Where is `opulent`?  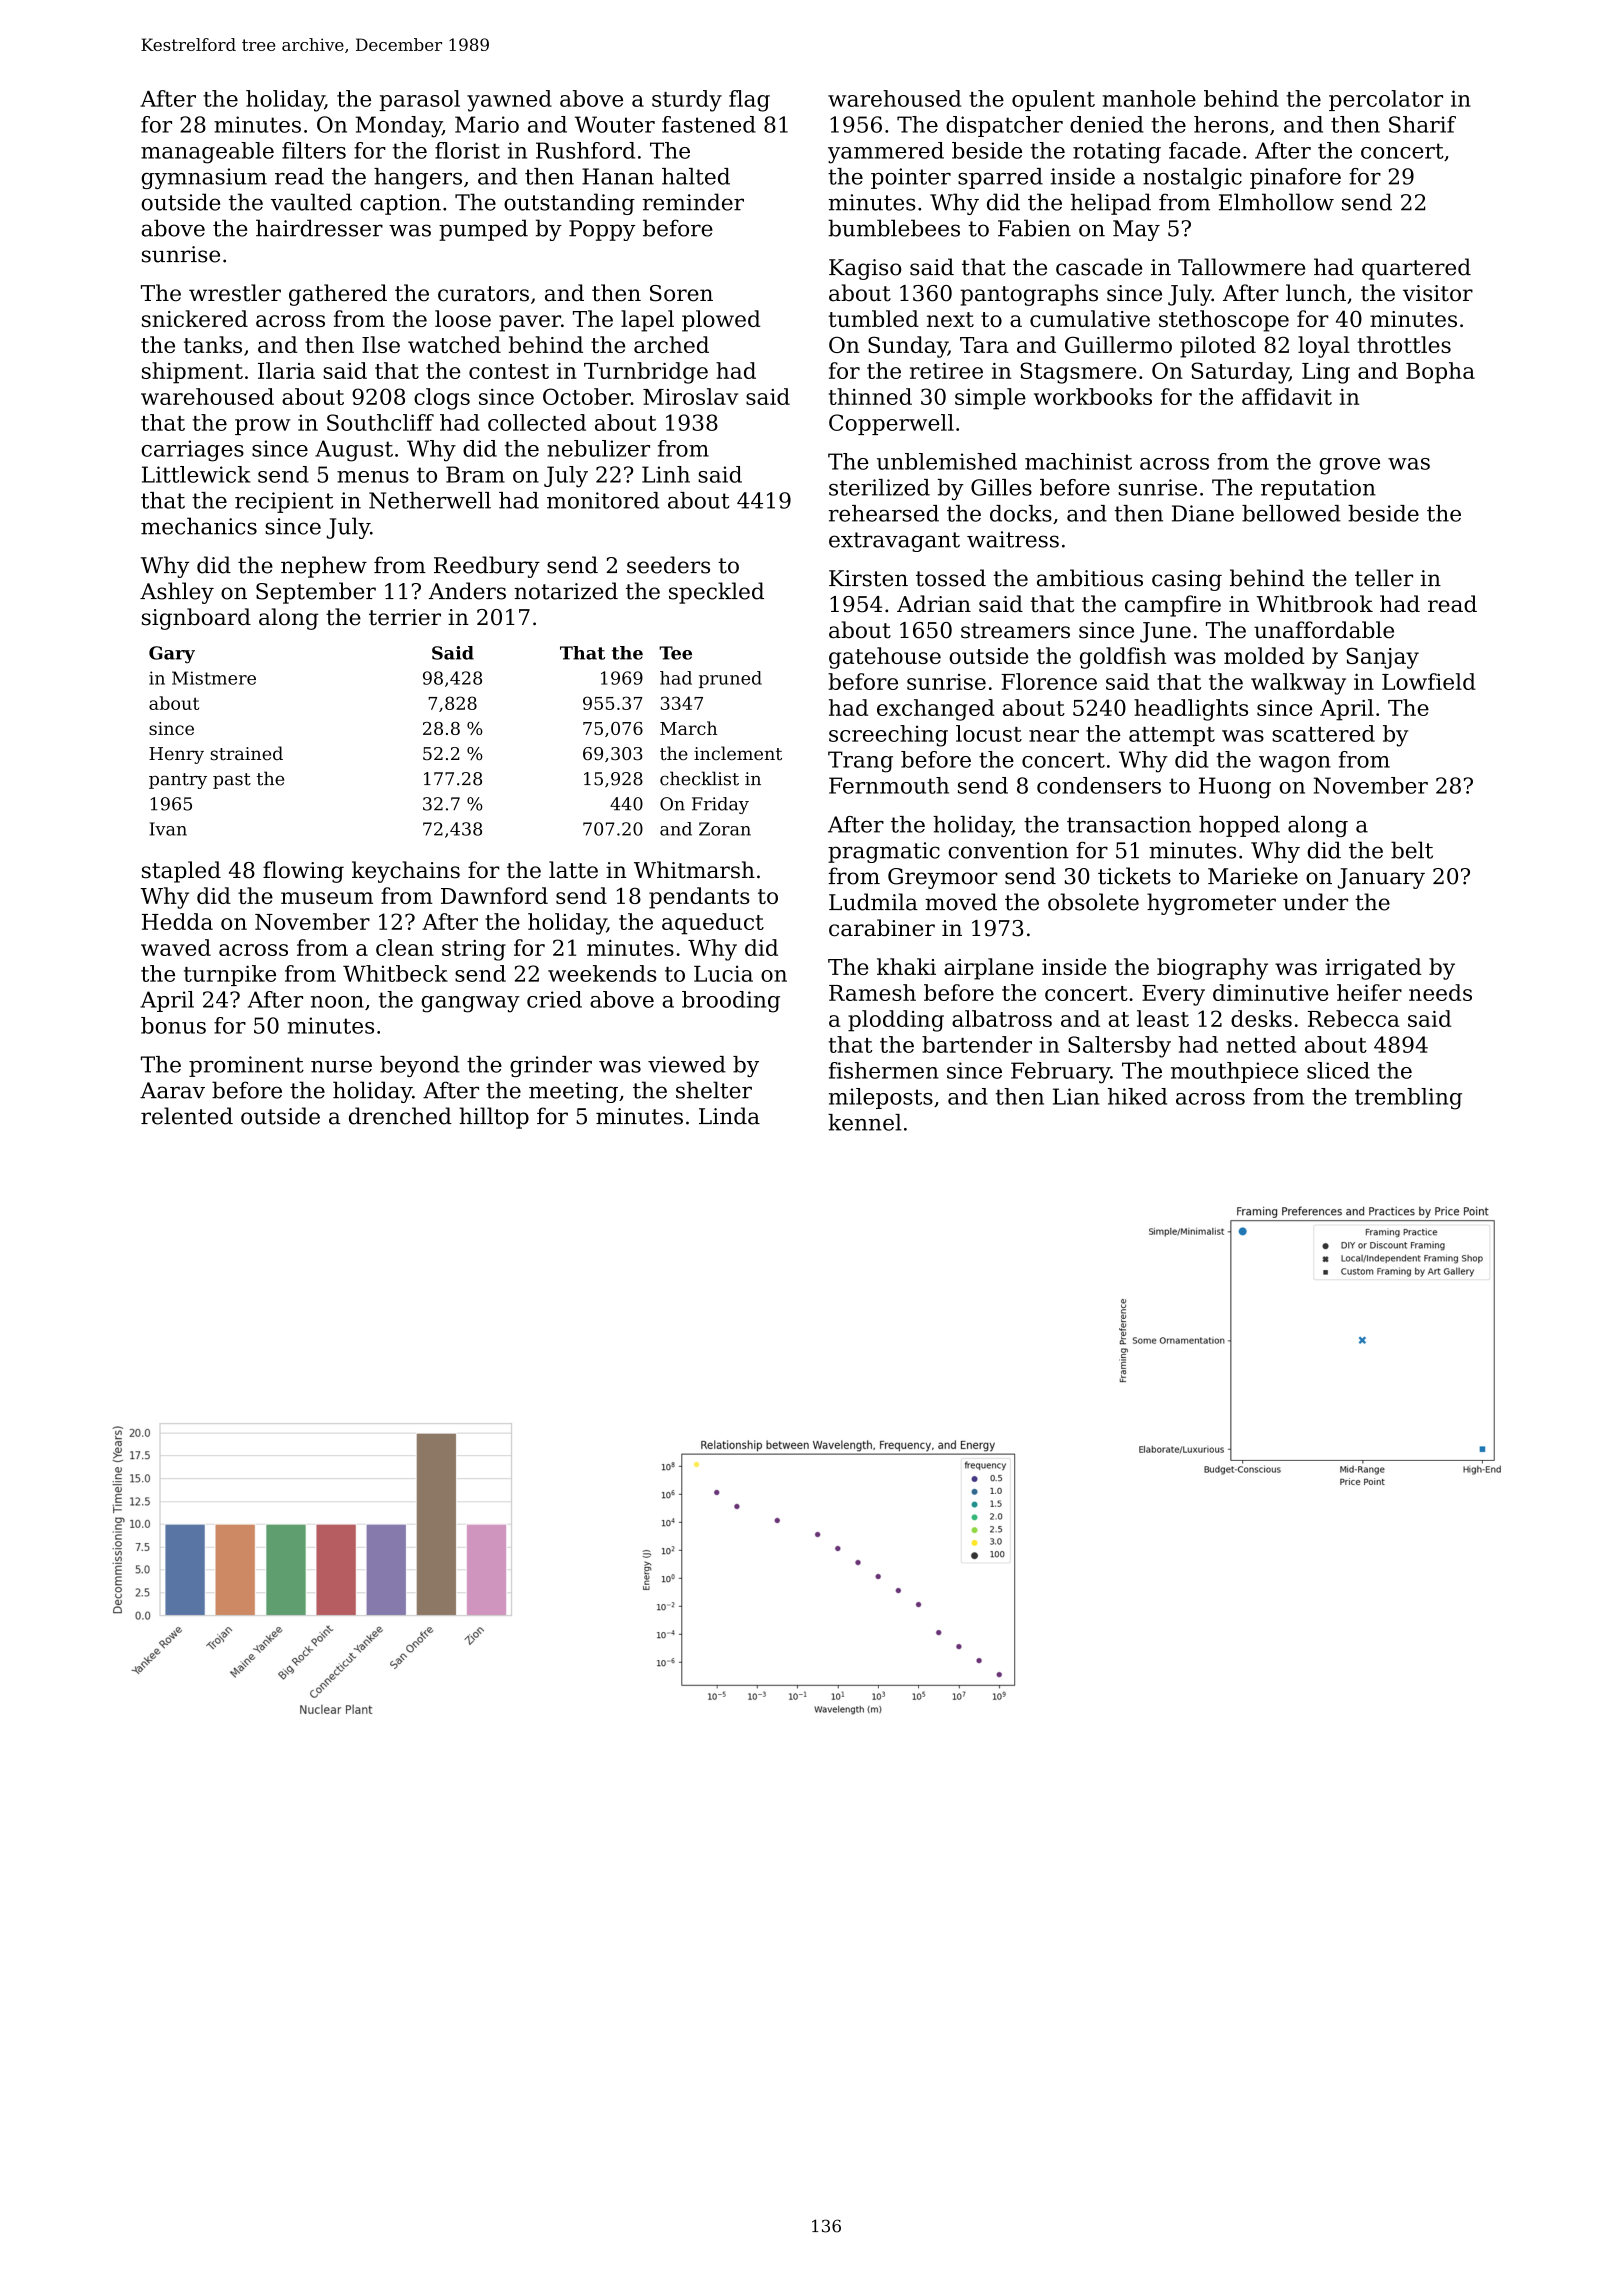 opulent is located at coordinates (1053, 100).
